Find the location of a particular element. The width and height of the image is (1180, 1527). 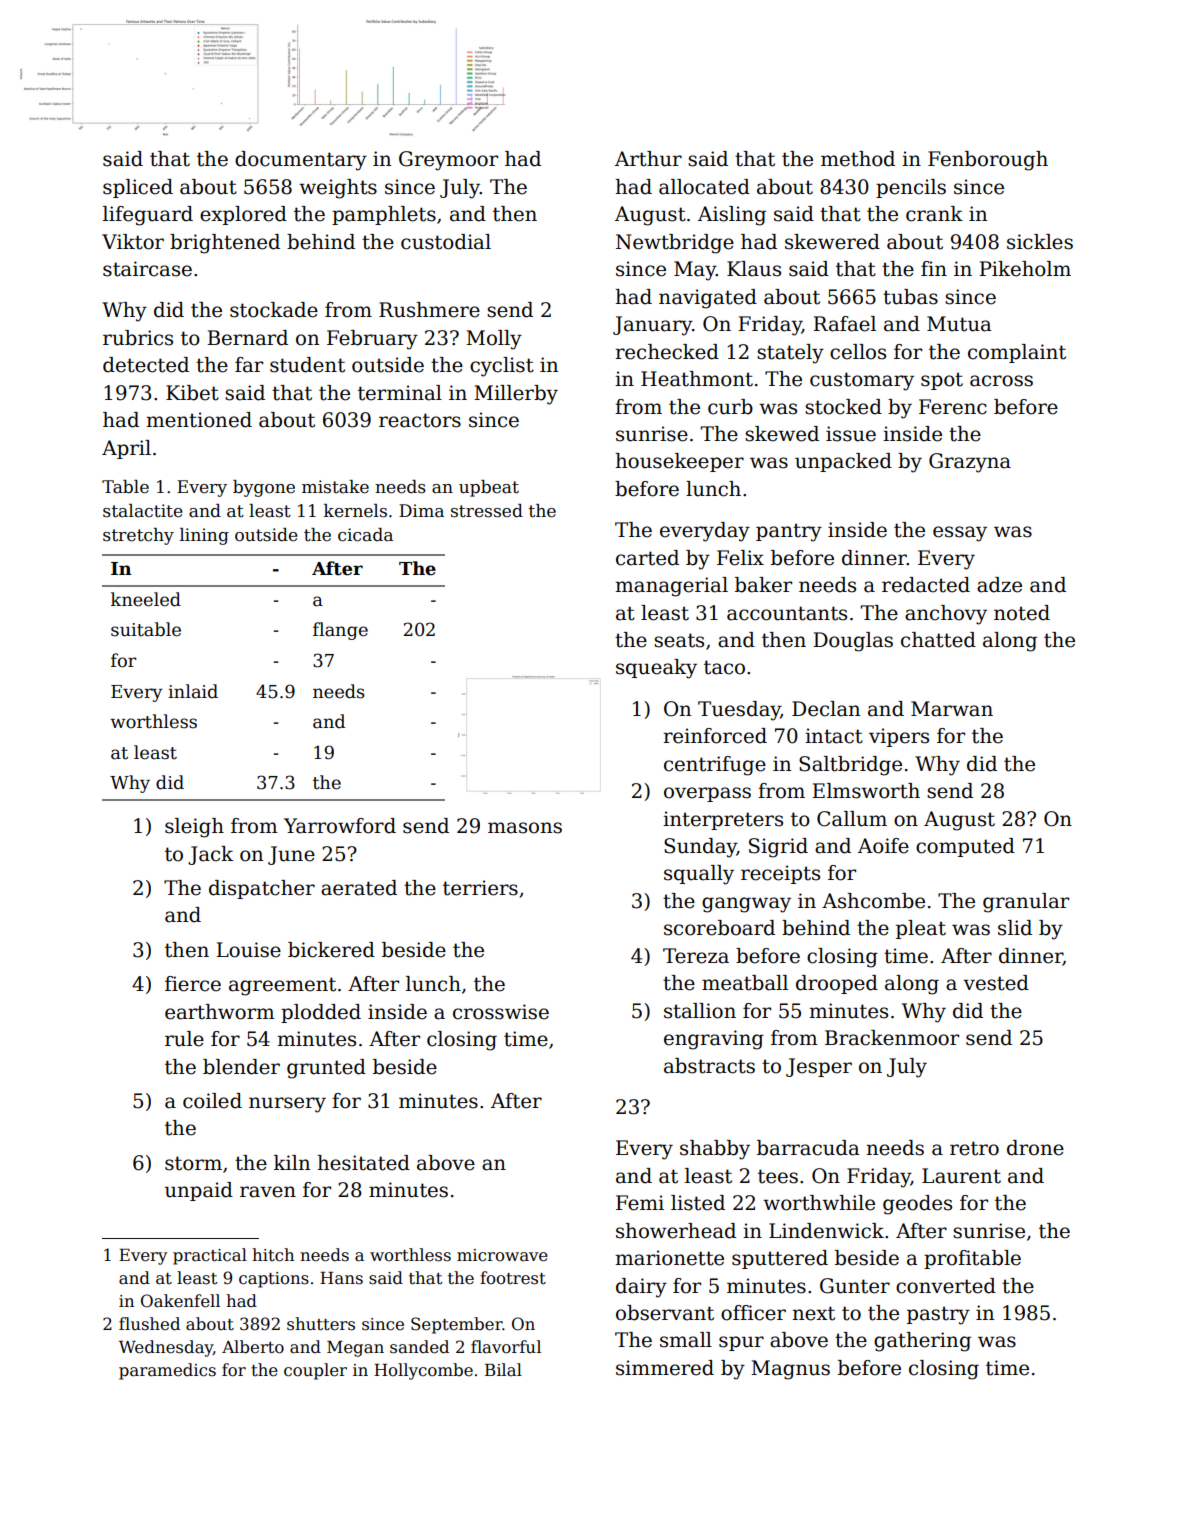

terriers is located at coordinates (480, 888).
